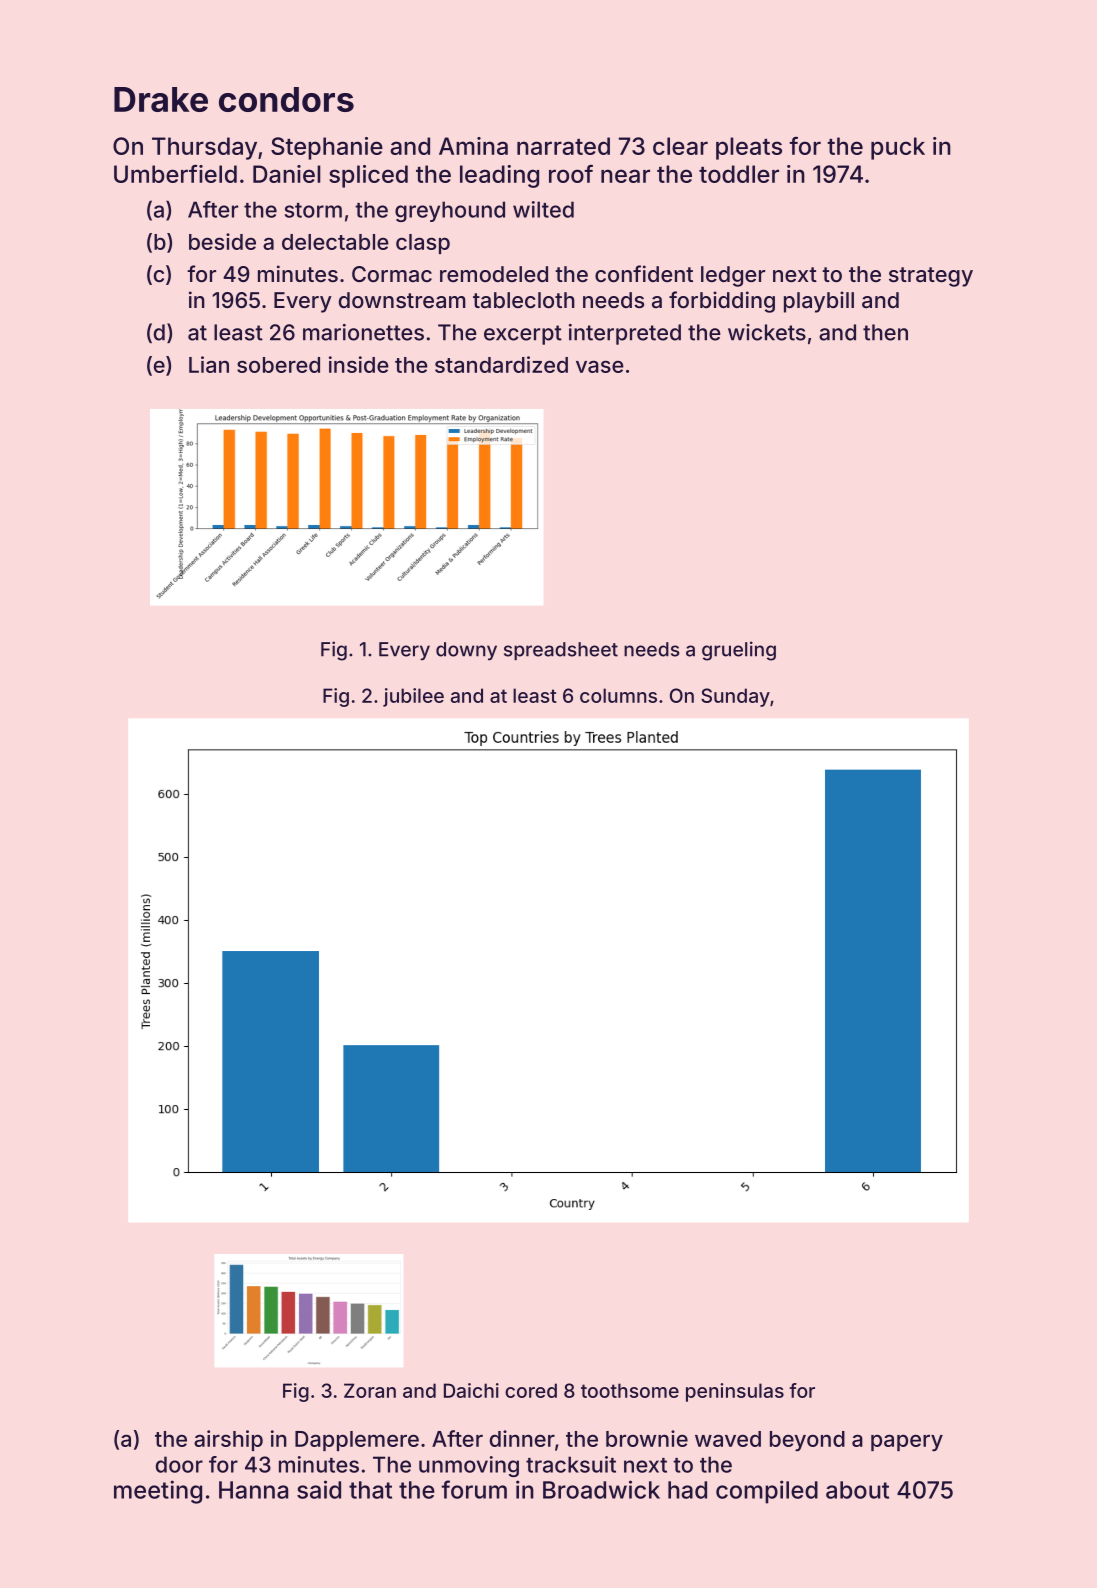 The height and width of the screenshot is (1588, 1097). Describe the element at coordinates (209, 364) in the screenshot. I see `Lian` at that location.
